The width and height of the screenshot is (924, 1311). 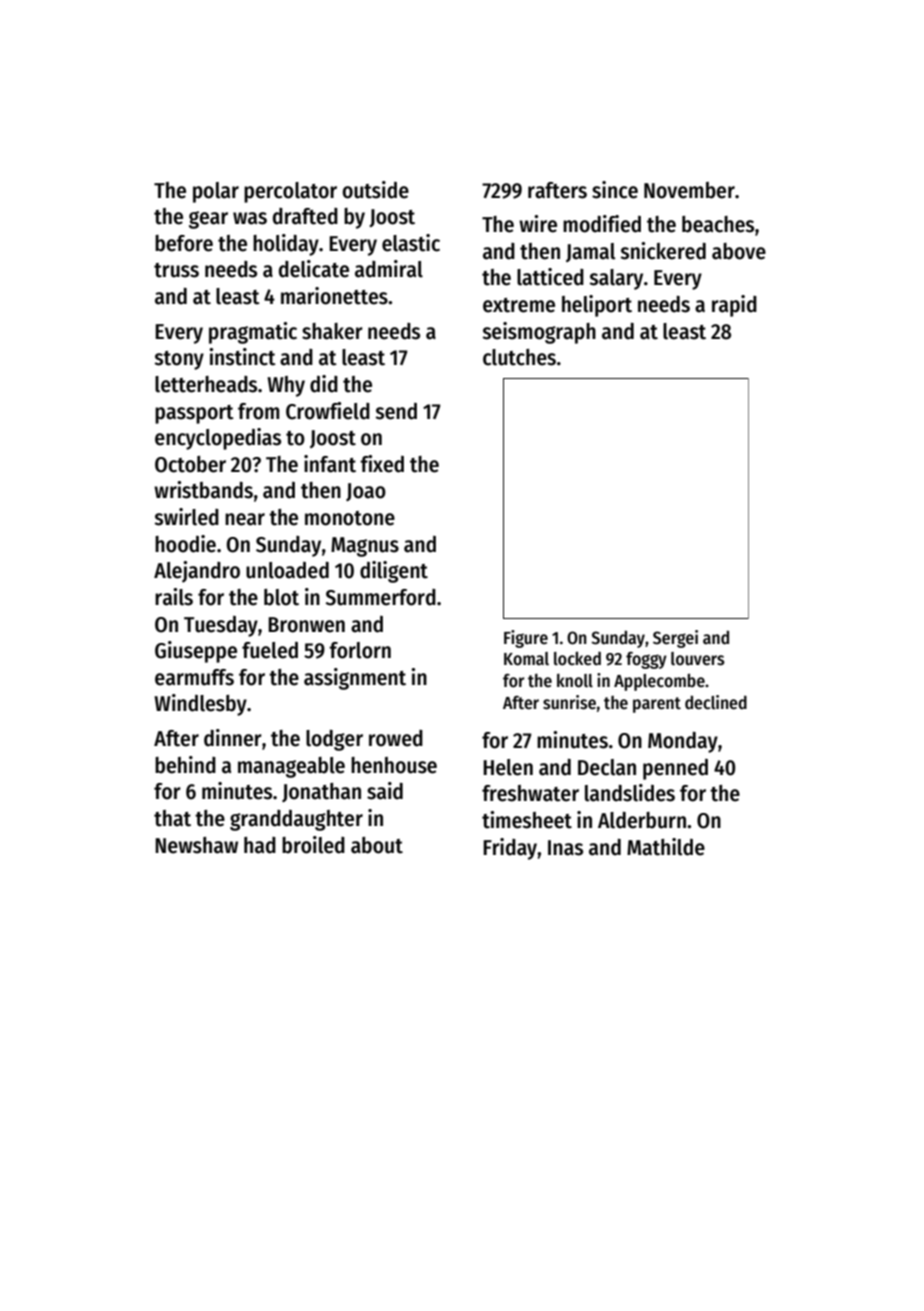 What do you see at coordinates (734, 306) in the screenshot?
I see `rapid` at bounding box center [734, 306].
